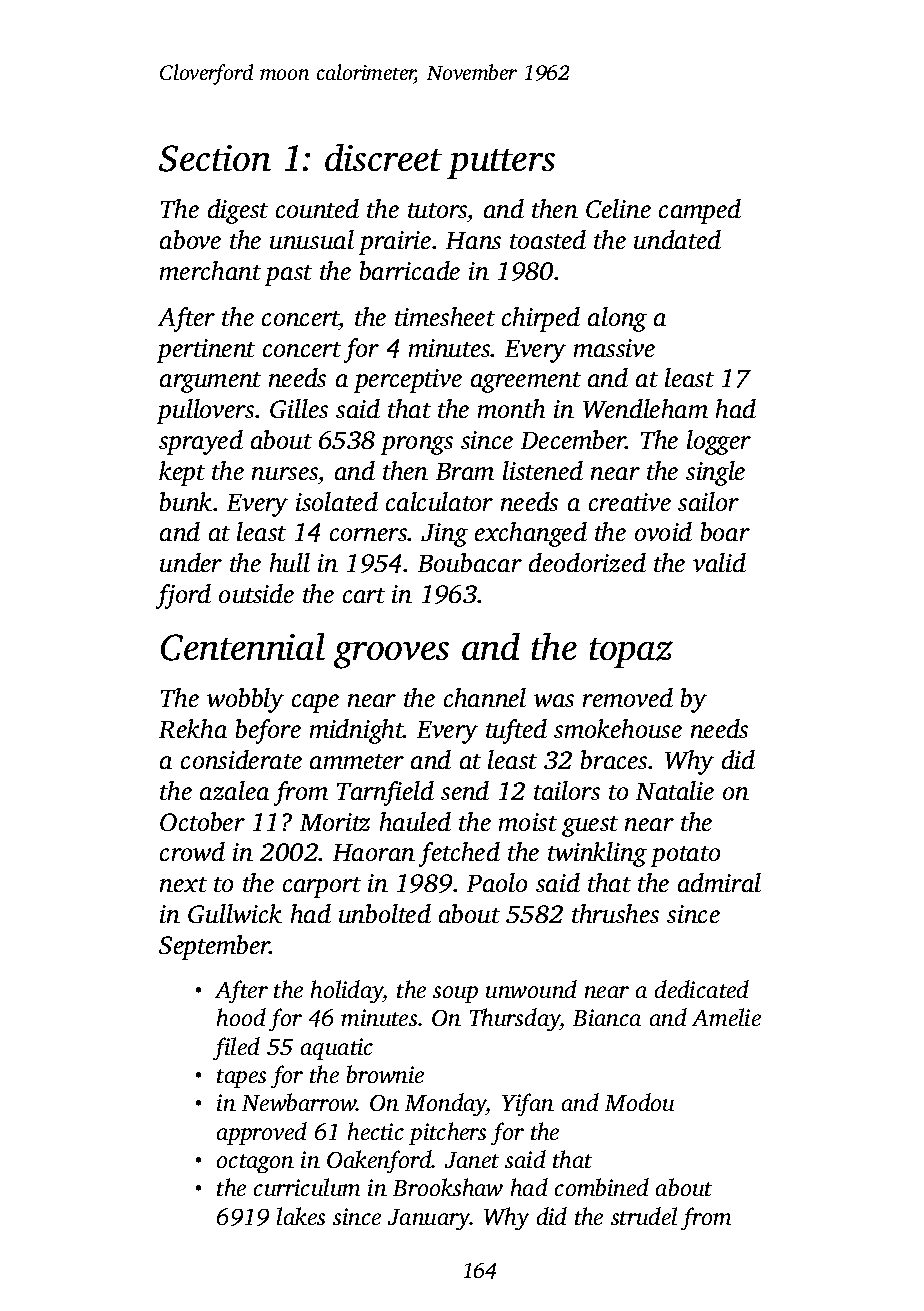 The height and width of the screenshot is (1311, 924). Describe the element at coordinates (708, 501) in the screenshot. I see `sailor` at that location.
